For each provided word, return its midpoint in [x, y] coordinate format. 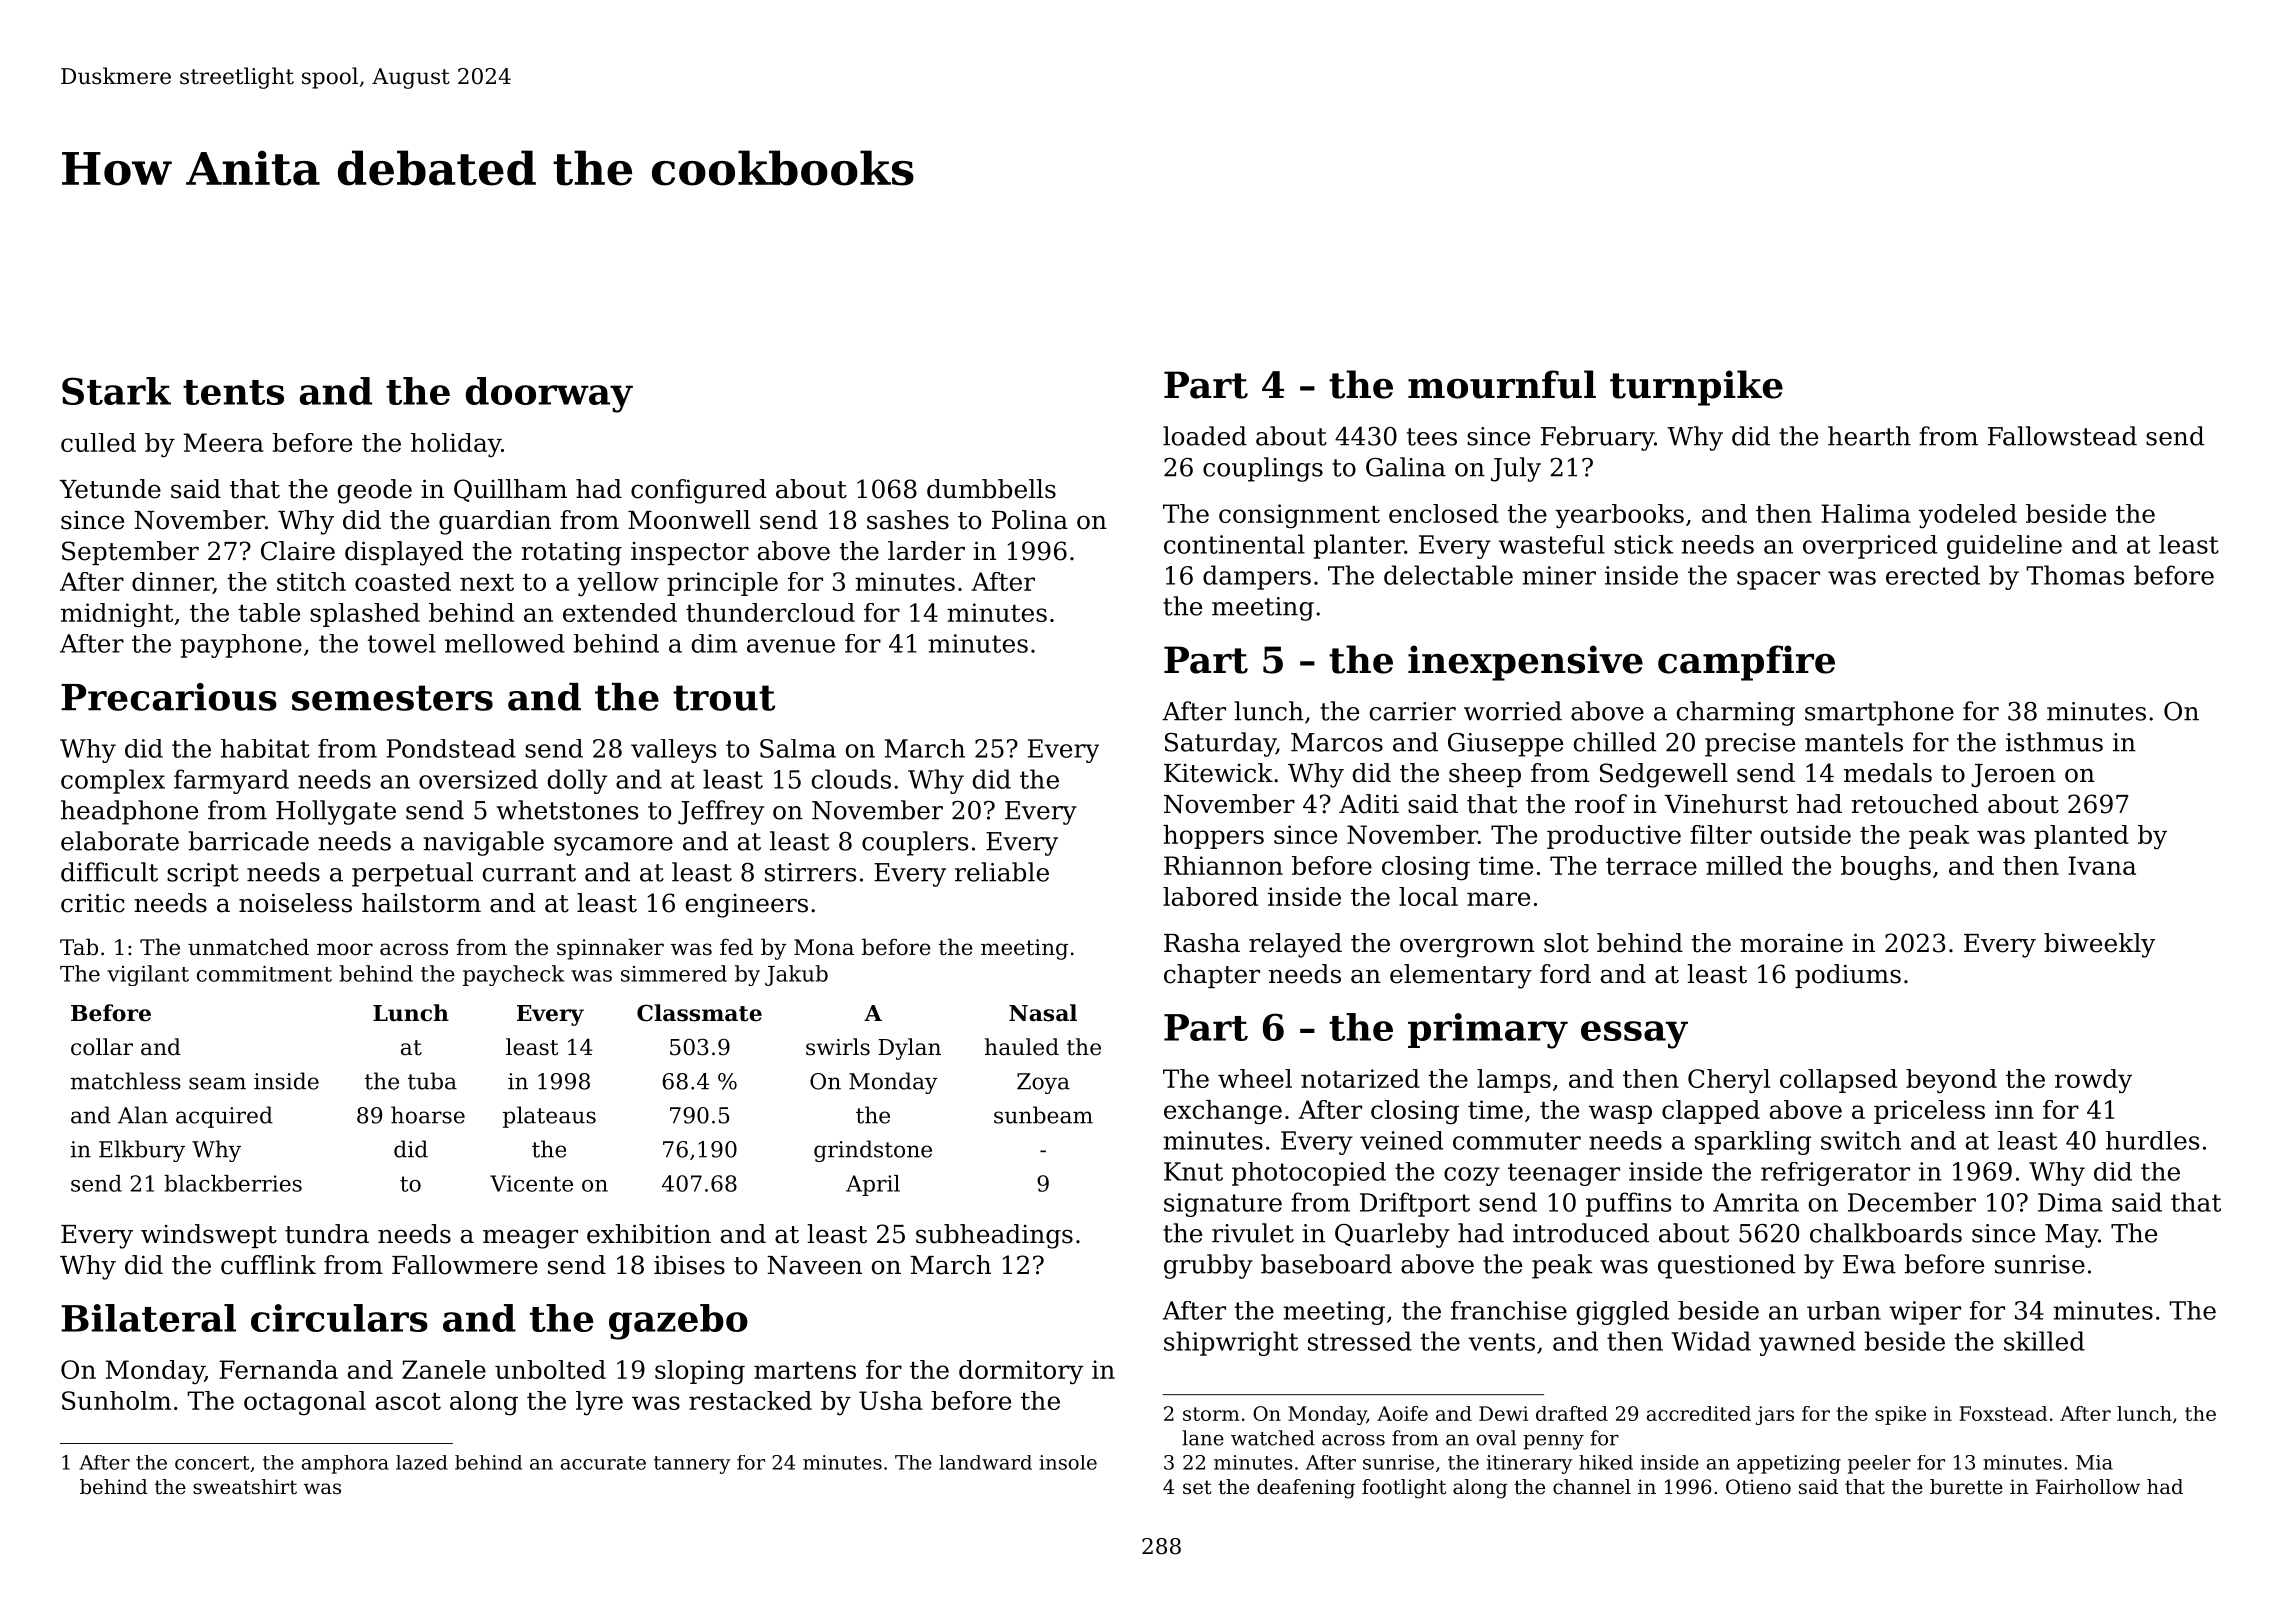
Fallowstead [2062, 436]
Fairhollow [2088, 1487]
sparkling [1753, 1143]
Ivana [2102, 865]
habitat [265, 748]
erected [1933, 575]
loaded [1205, 436]
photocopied [1309, 1174]
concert [212, 1463]
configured [698, 491]
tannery [692, 1465]
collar [102, 1047]
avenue [791, 646]
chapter [1212, 976]
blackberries [233, 1183]
